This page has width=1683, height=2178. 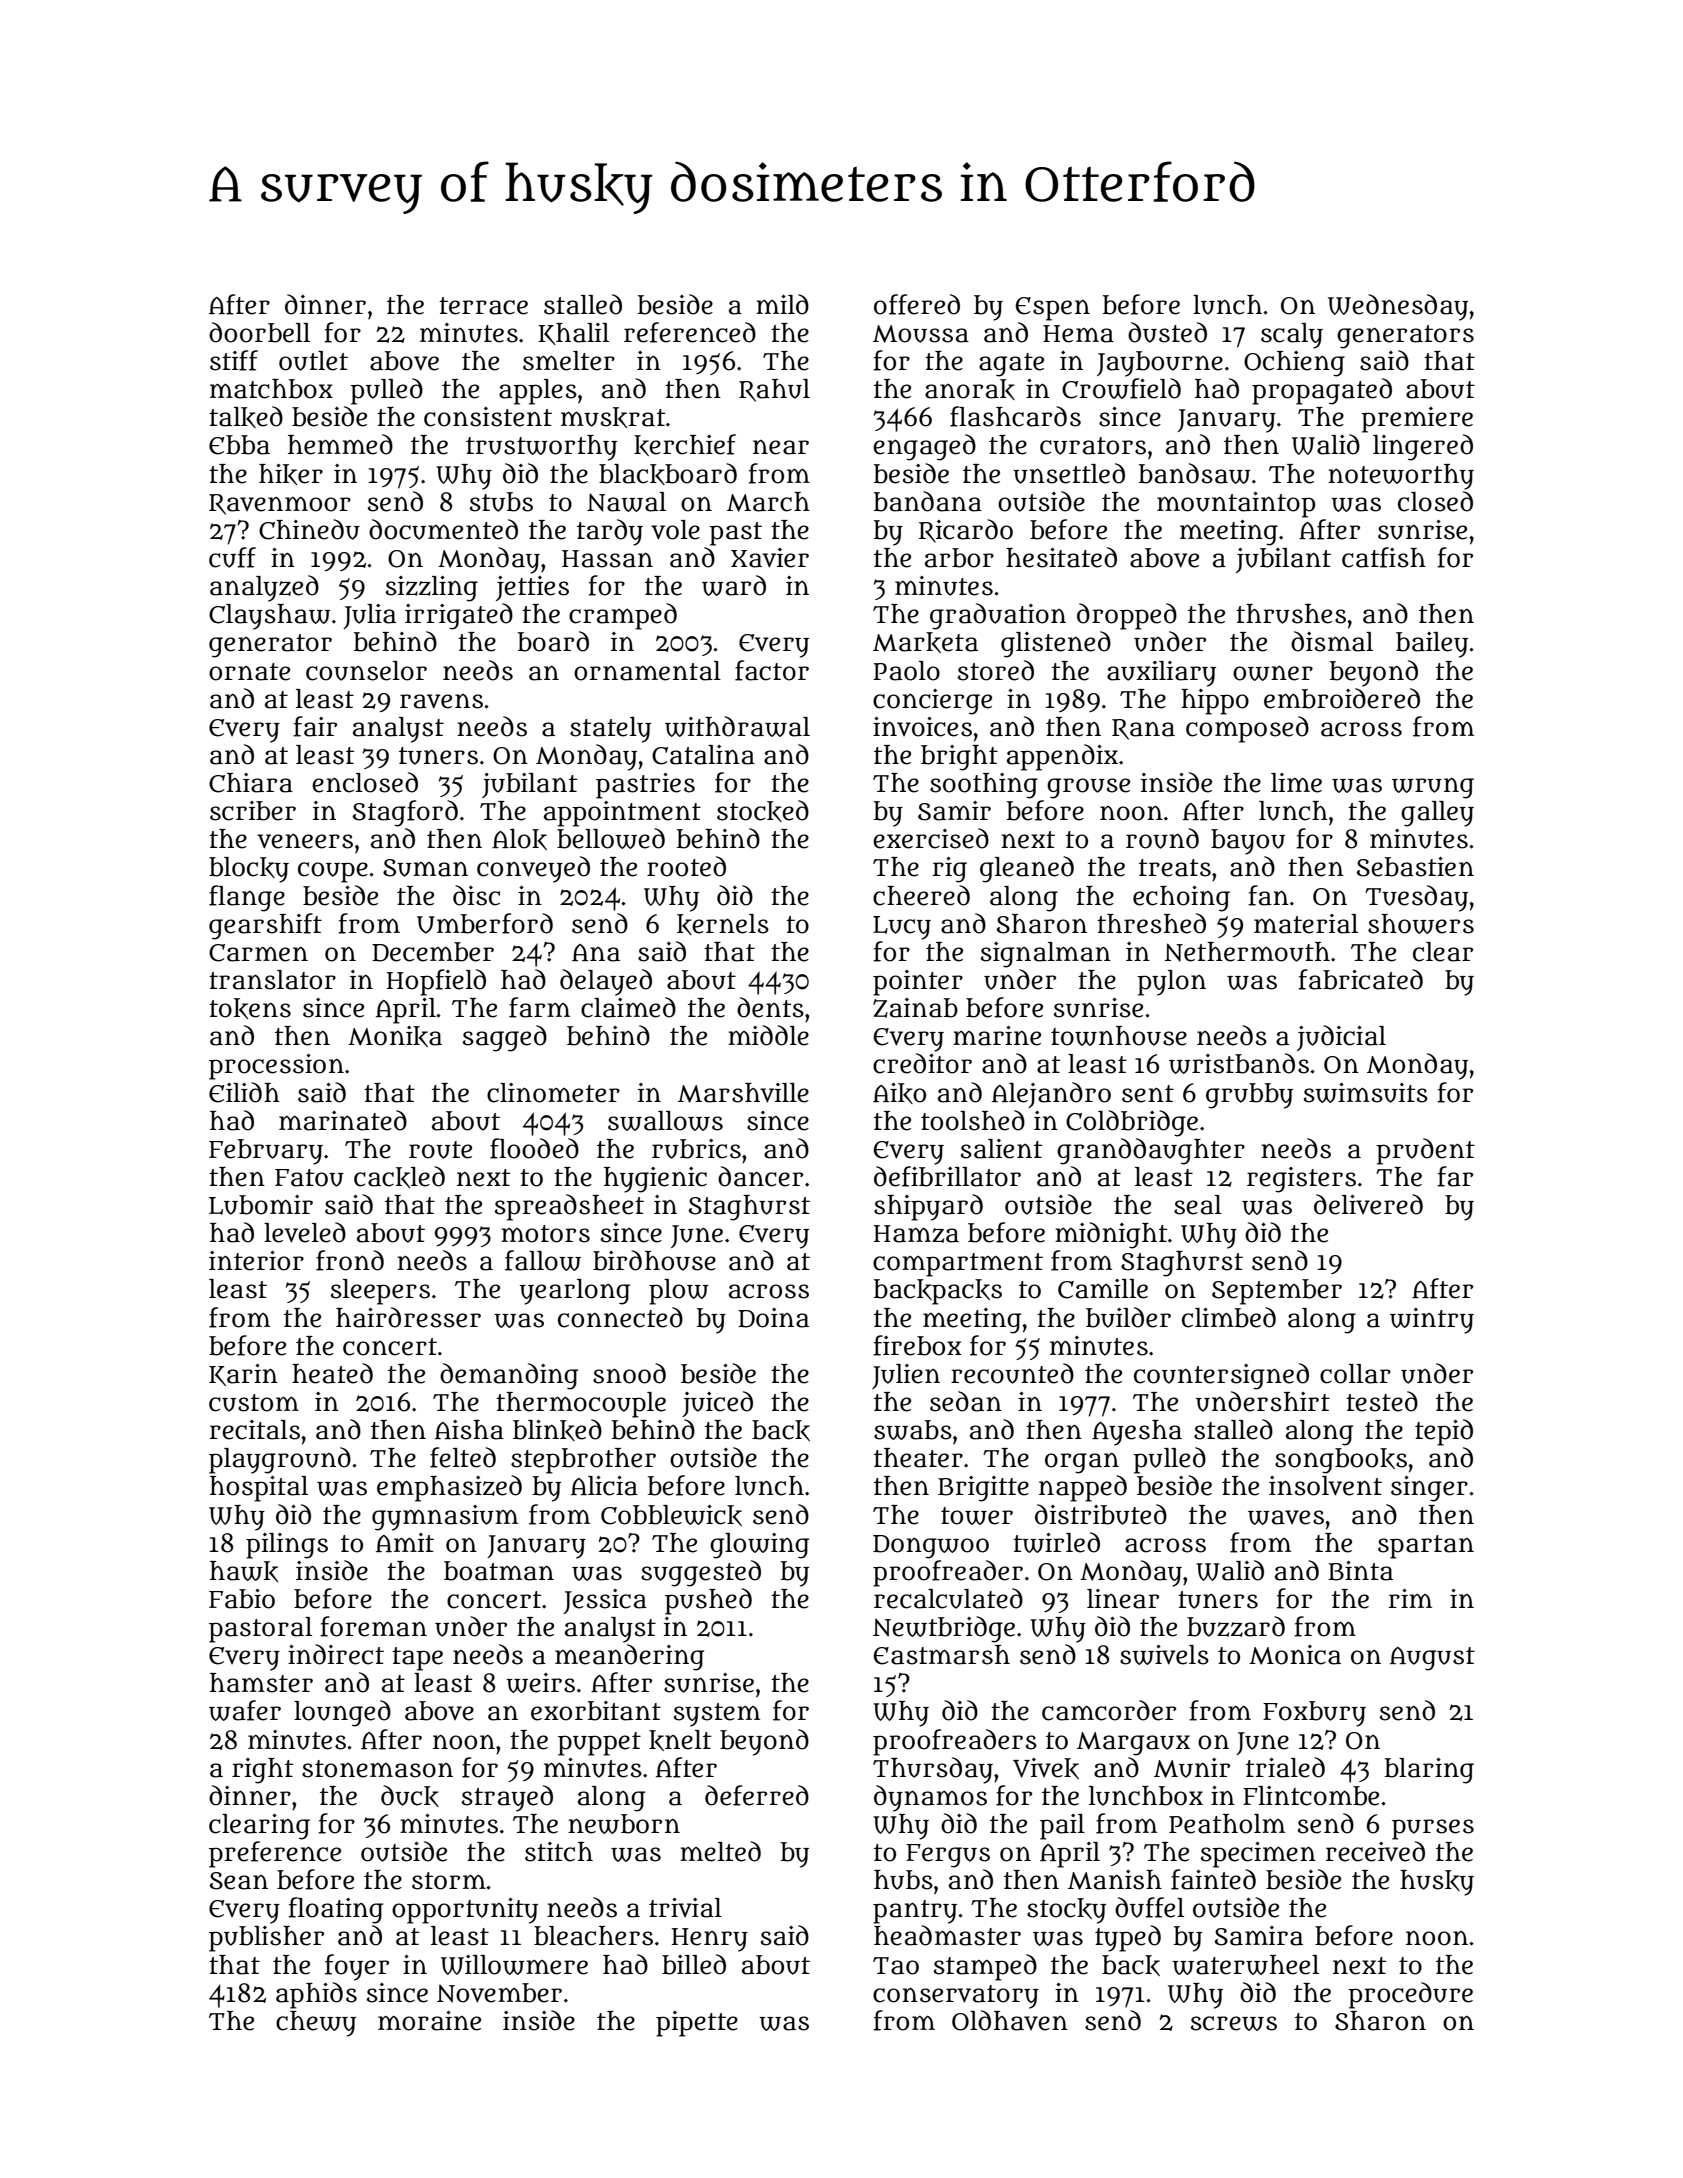 What do you see at coordinates (655, 1180) in the page?
I see `hygienic` at bounding box center [655, 1180].
